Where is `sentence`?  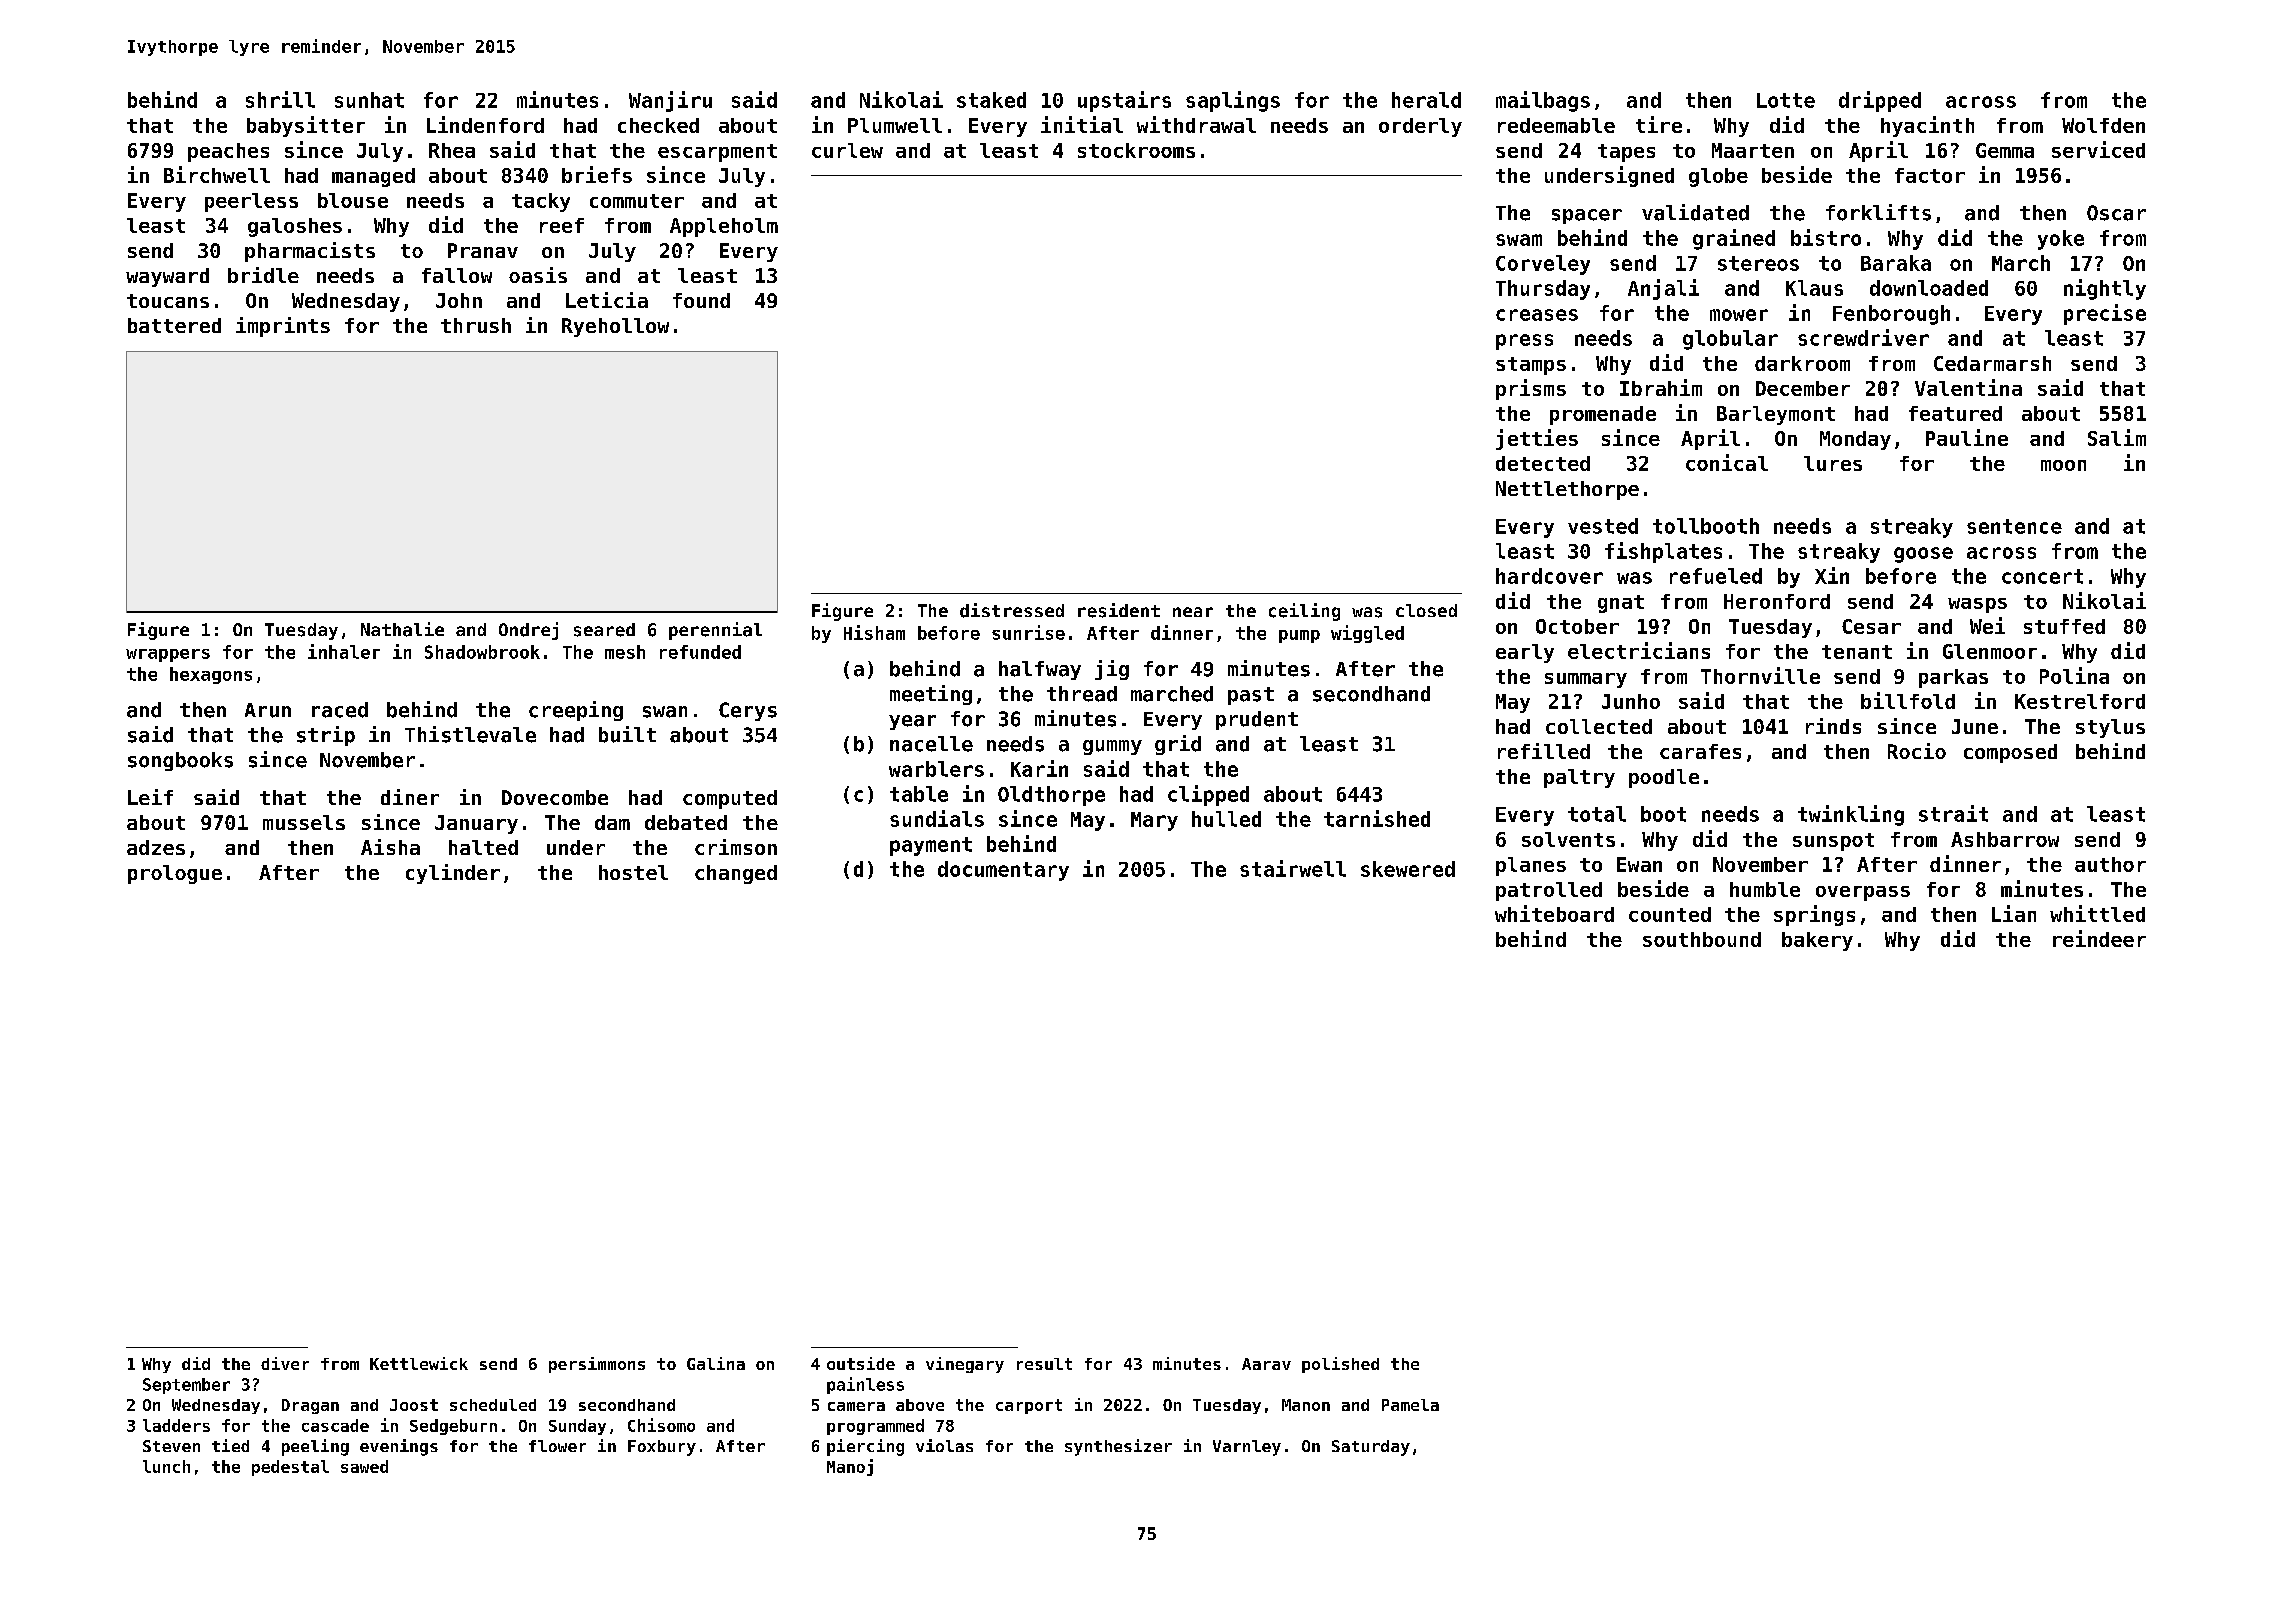
sentence is located at coordinates (2014, 526).
